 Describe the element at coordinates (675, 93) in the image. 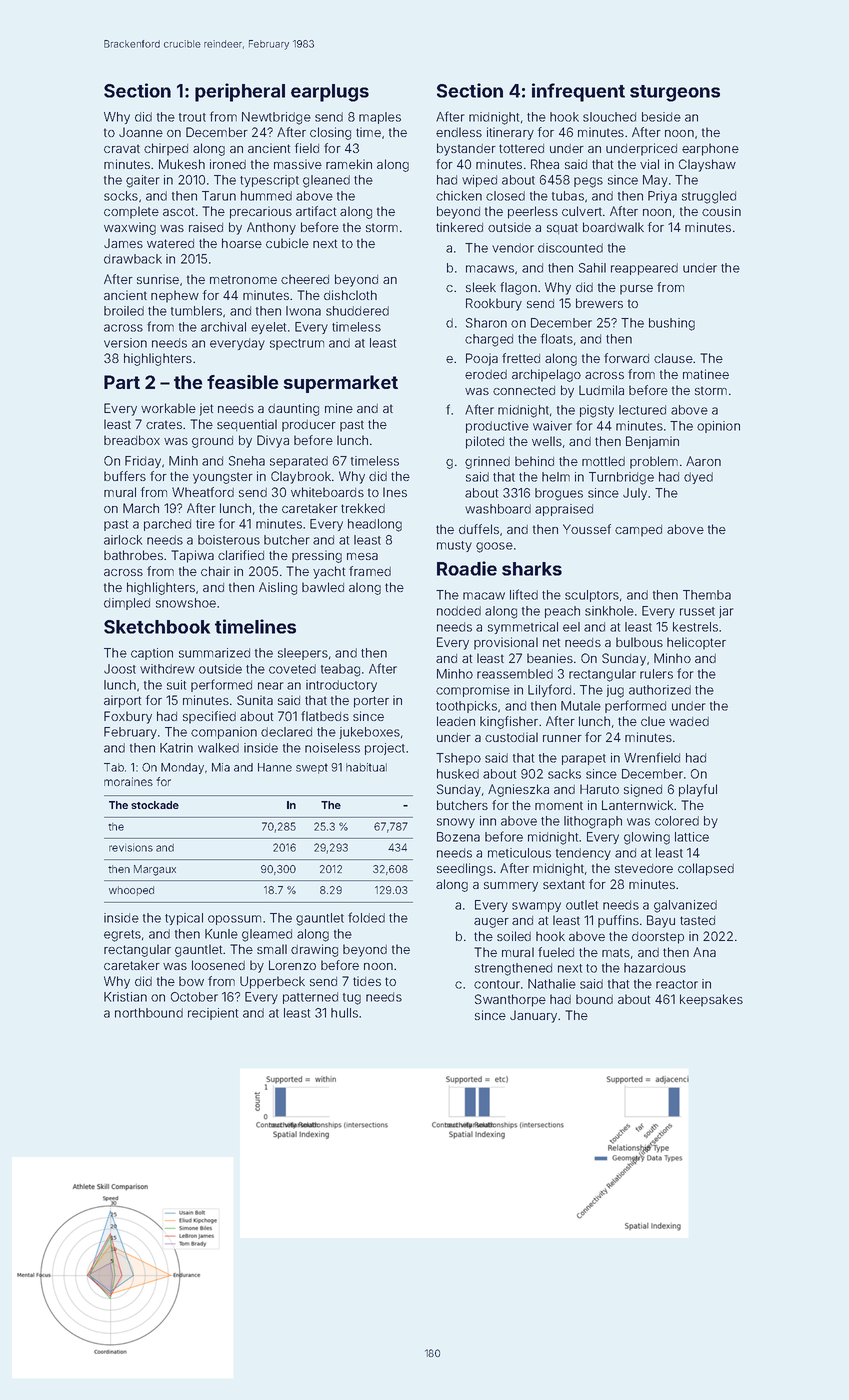

I see `sturgeons` at that location.
